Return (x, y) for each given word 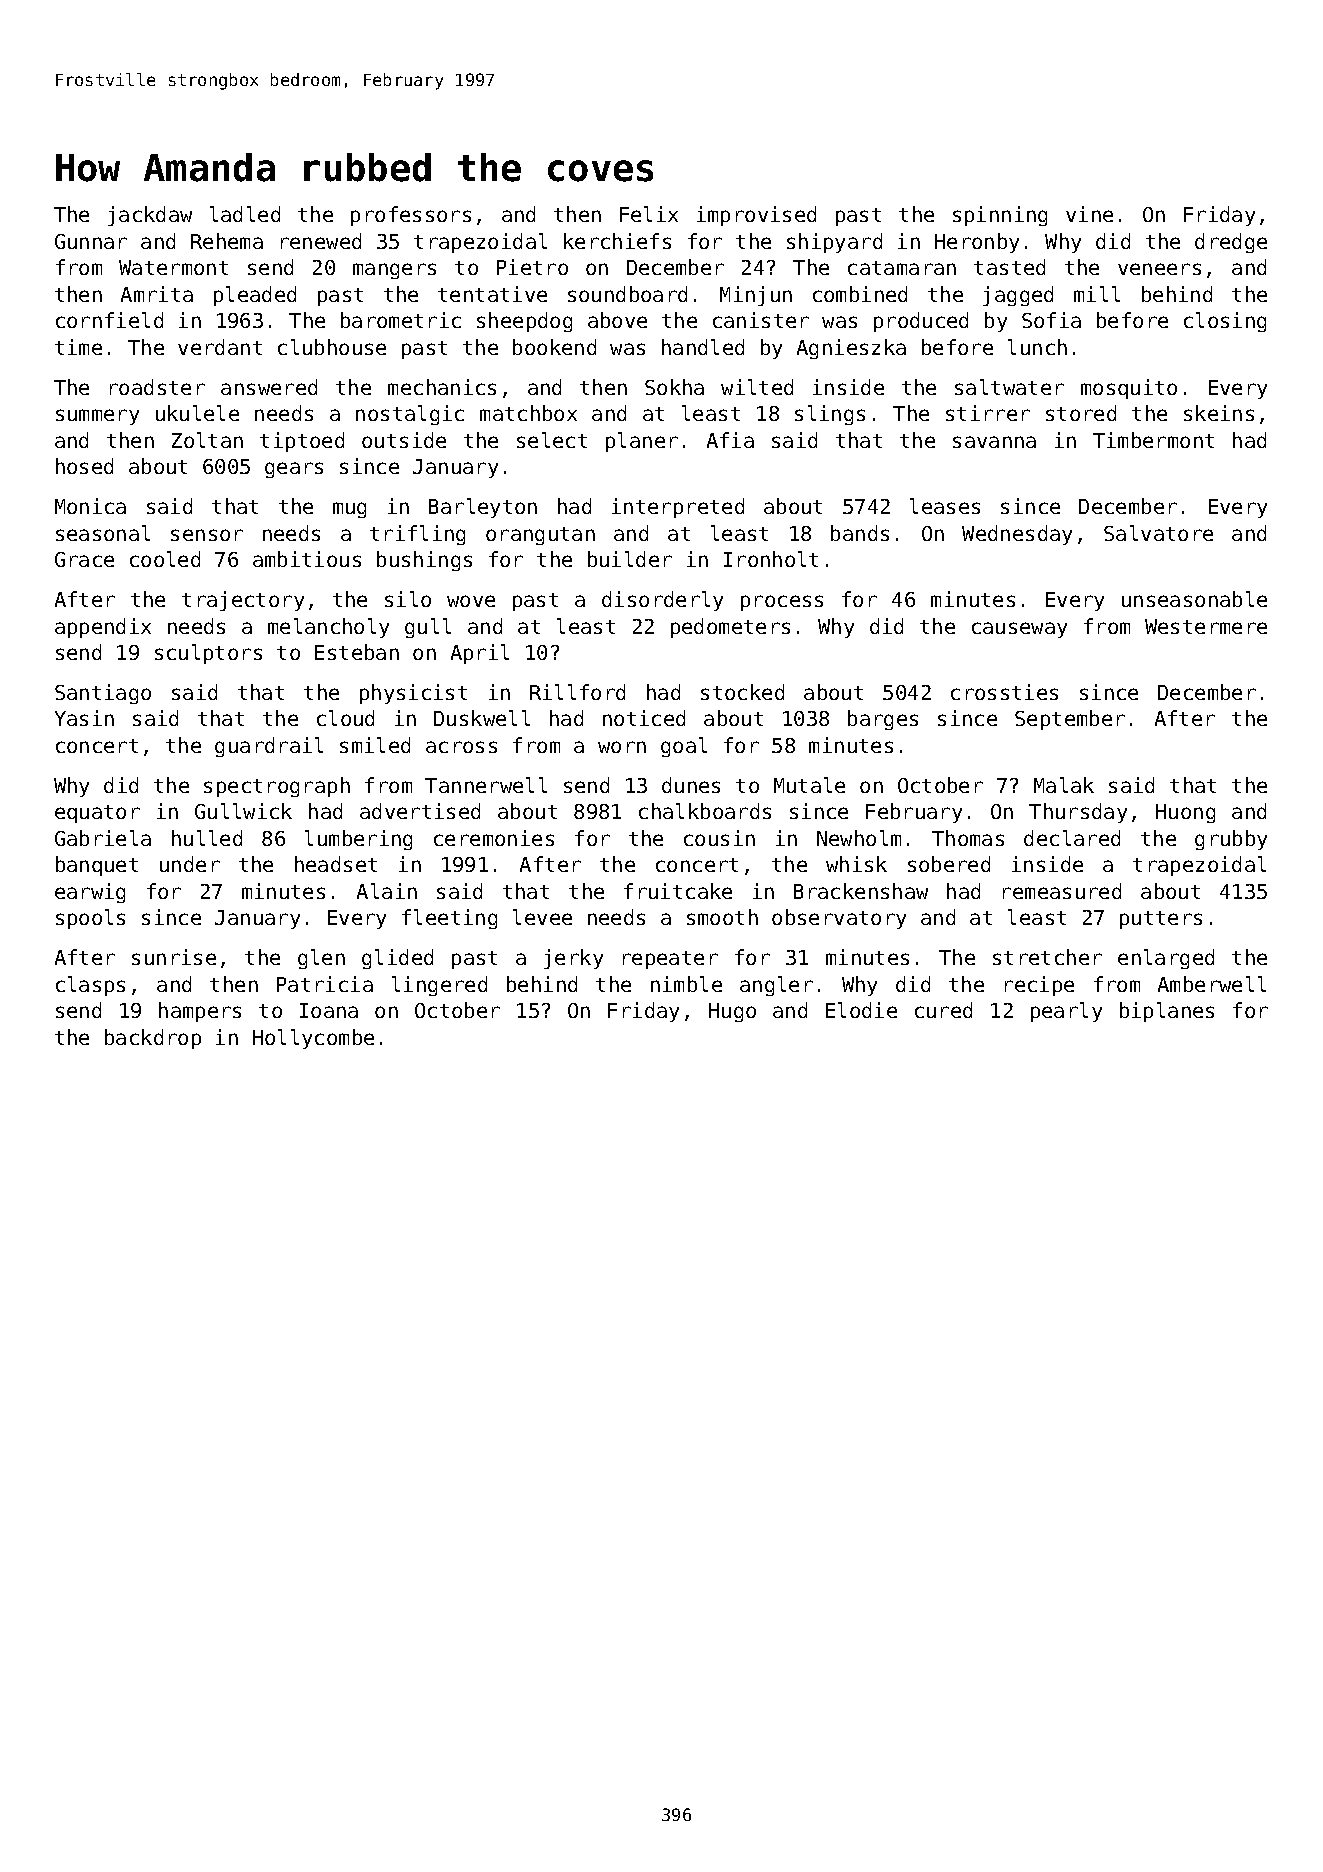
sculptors (208, 654)
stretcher (1047, 957)
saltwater (1009, 387)
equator (97, 814)
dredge (1231, 243)
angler (776, 986)
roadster (157, 387)
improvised (756, 216)
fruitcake (678, 891)
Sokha (674, 387)
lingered (439, 986)
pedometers (730, 628)
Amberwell (1212, 984)
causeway (1019, 630)
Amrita (157, 294)
